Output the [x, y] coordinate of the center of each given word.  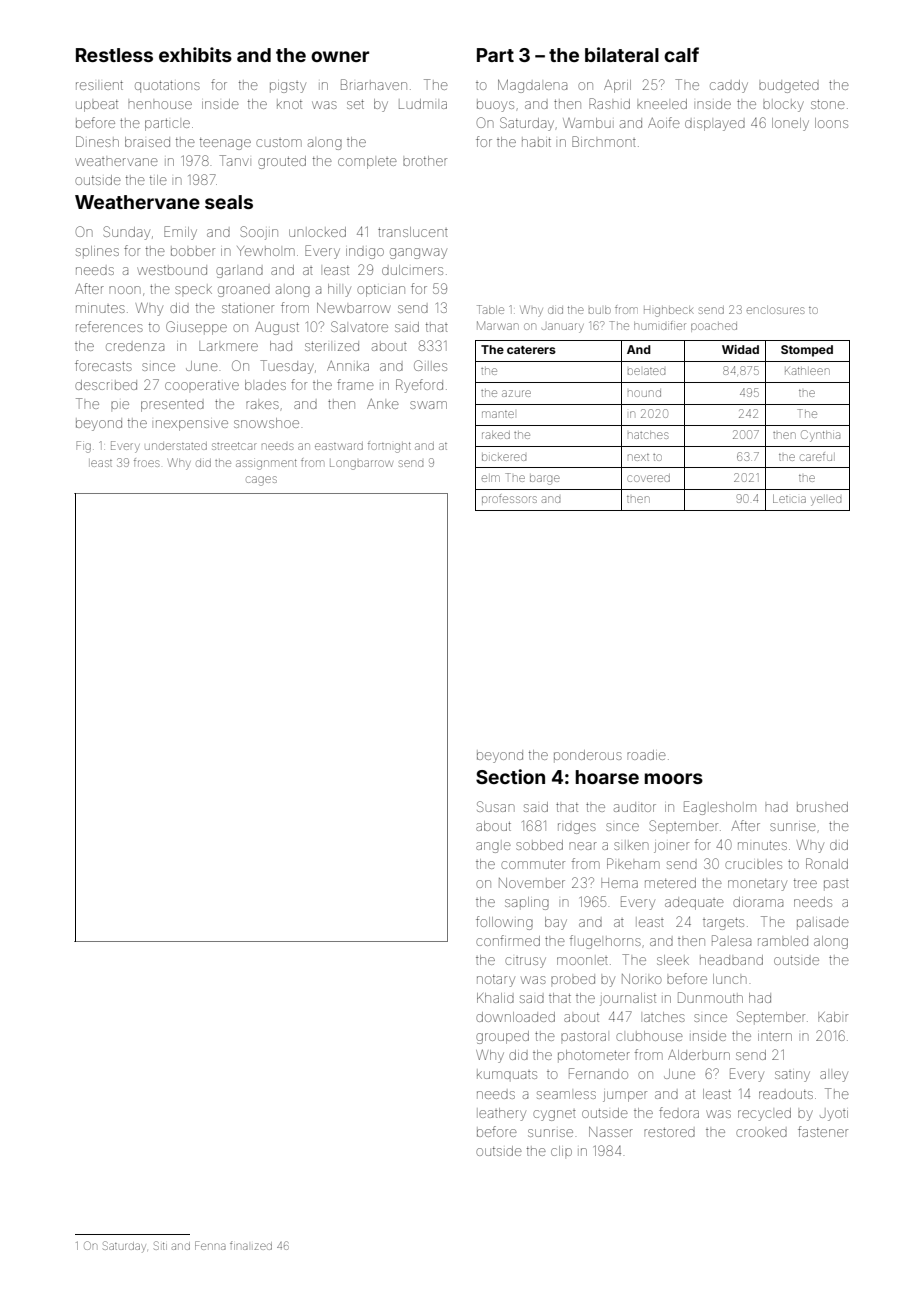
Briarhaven [374, 84]
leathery [502, 1114]
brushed [822, 807]
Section [510, 776]
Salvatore [359, 326]
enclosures [775, 310]
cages [261, 481]
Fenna [210, 1245]
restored [669, 1132]
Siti [160, 1245]
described [106, 385]
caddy [729, 86]
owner [340, 56]
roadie [646, 755]
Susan [495, 806]
